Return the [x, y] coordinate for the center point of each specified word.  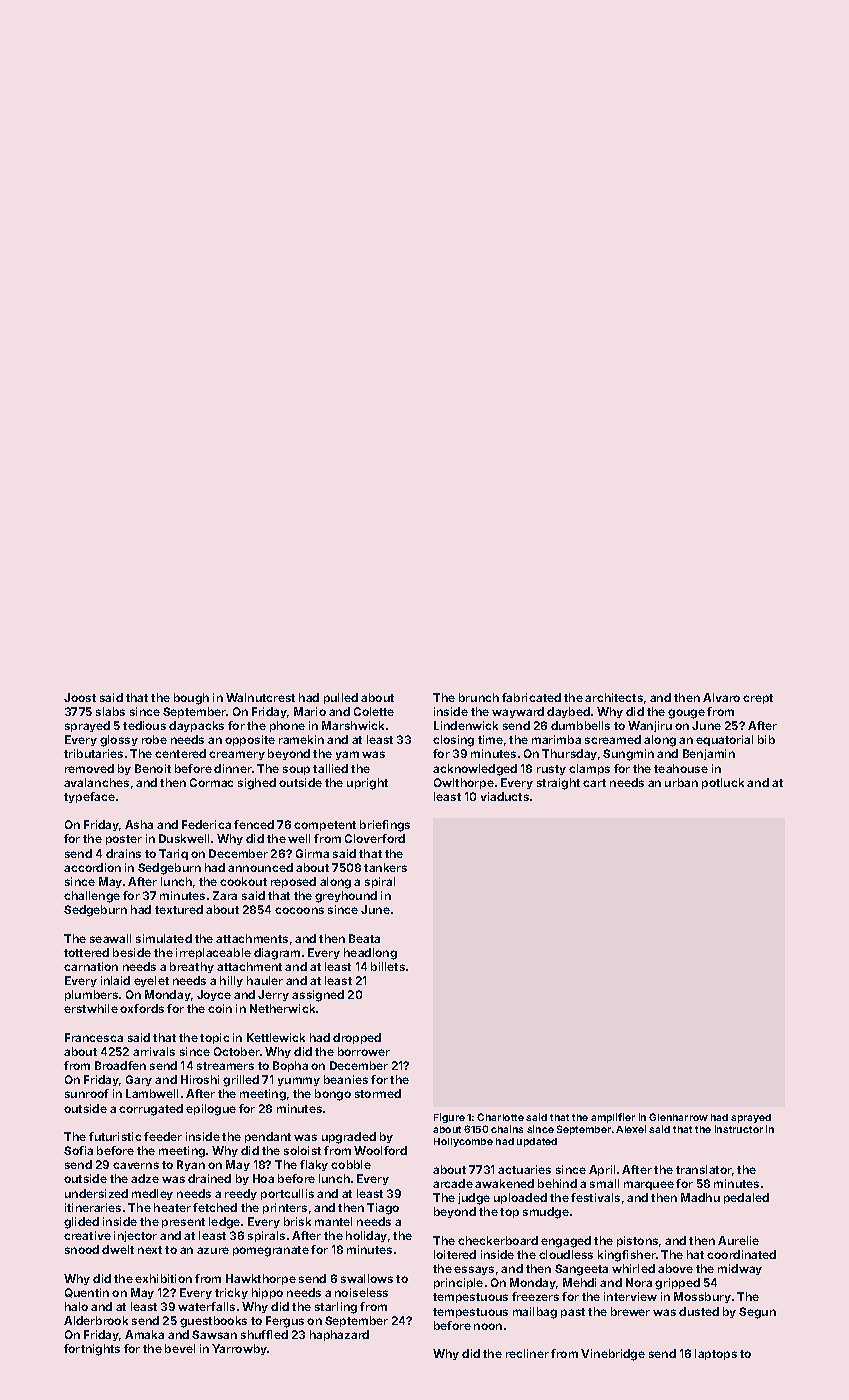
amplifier [613, 1118]
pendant [268, 1137]
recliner [527, 1353]
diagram [277, 954]
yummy [299, 1081]
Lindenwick [466, 725]
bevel [180, 1348]
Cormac [211, 782]
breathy [192, 967]
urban [681, 782]
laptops [716, 1354]
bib [766, 739]
